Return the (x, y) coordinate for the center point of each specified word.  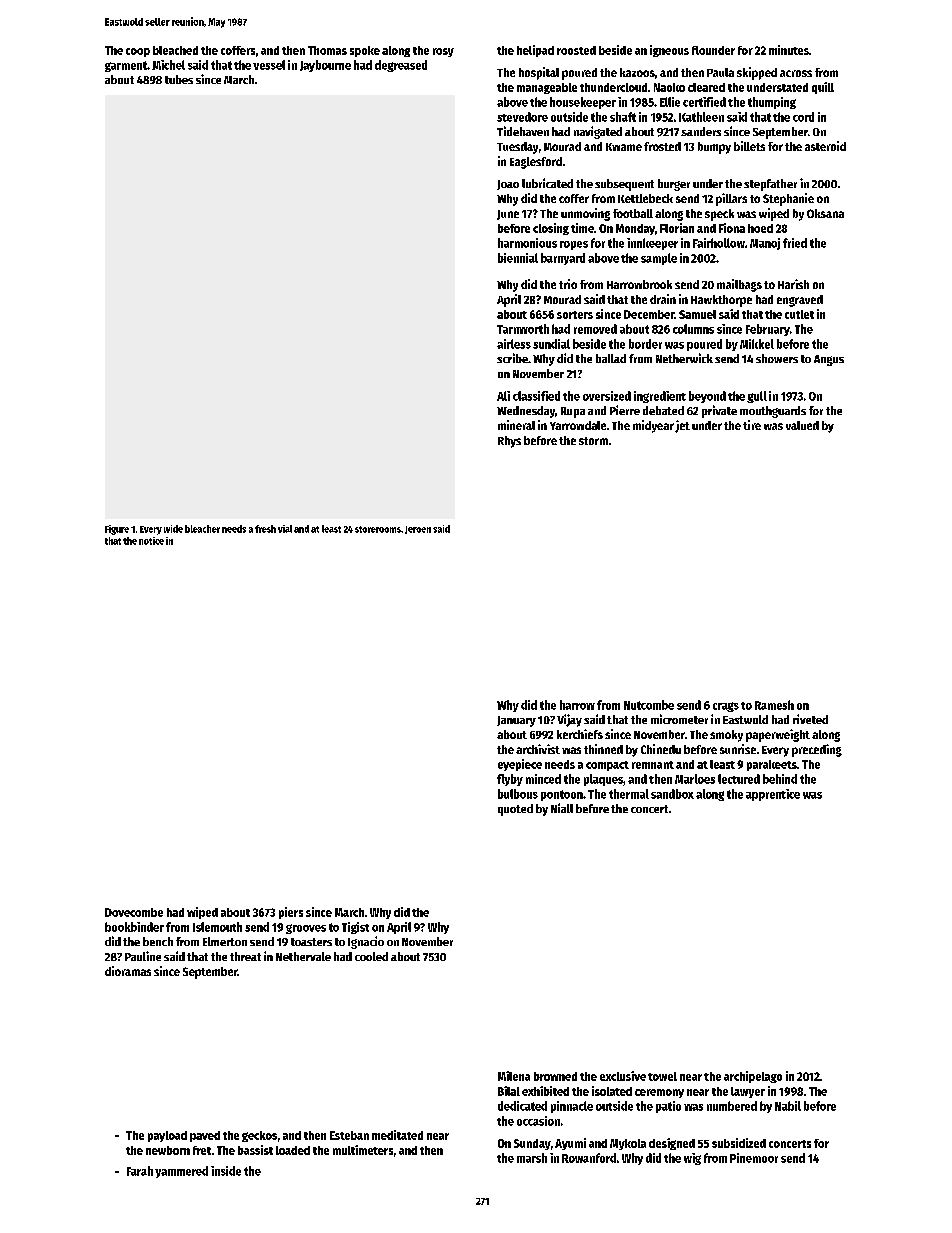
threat (245, 956)
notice (151, 541)
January (516, 721)
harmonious (527, 243)
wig (692, 1159)
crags (726, 707)
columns (693, 329)
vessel (269, 65)
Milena (514, 1076)
